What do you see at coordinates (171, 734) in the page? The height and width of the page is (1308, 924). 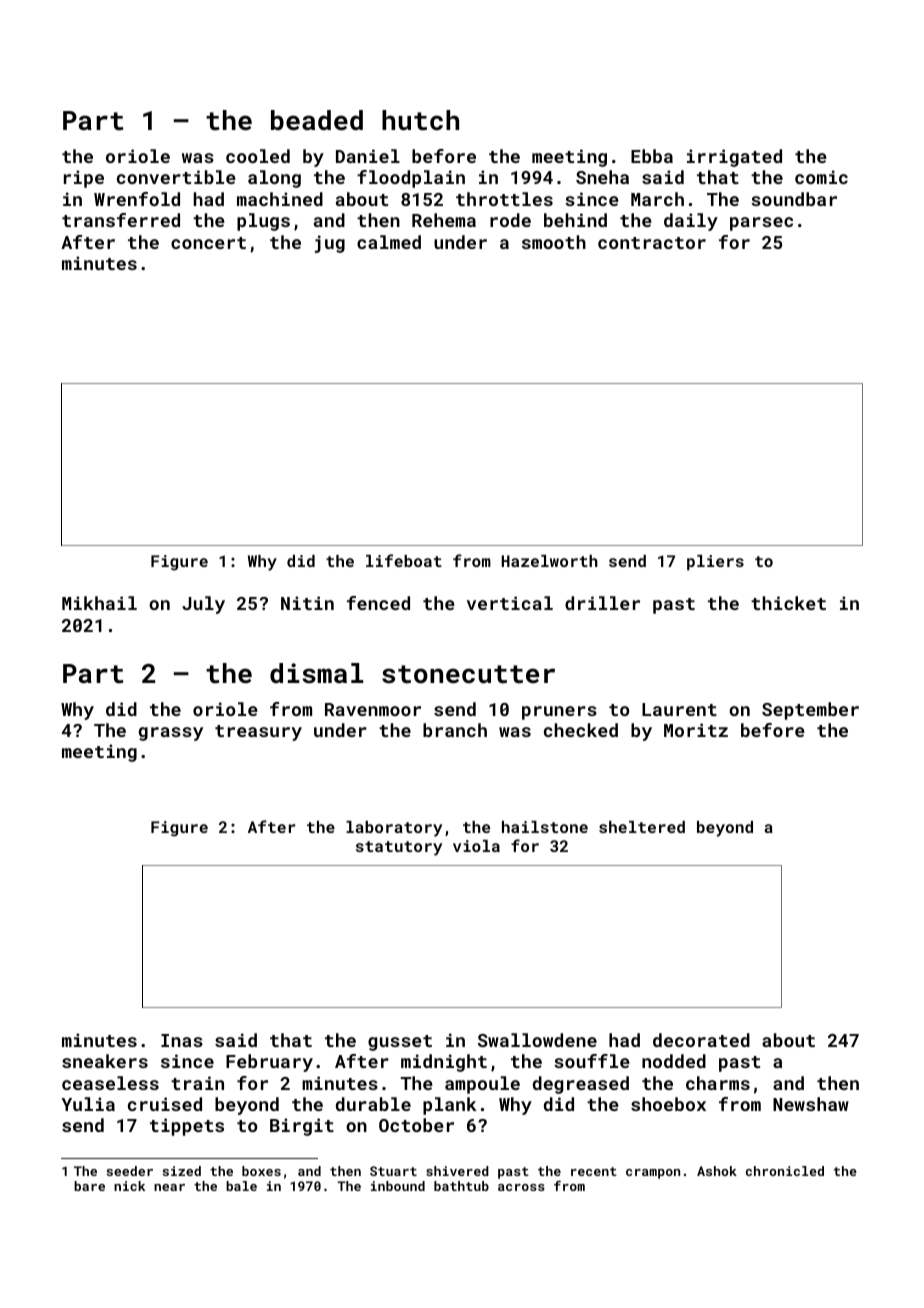 I see `grassy` at bounding box center [171, 734].
